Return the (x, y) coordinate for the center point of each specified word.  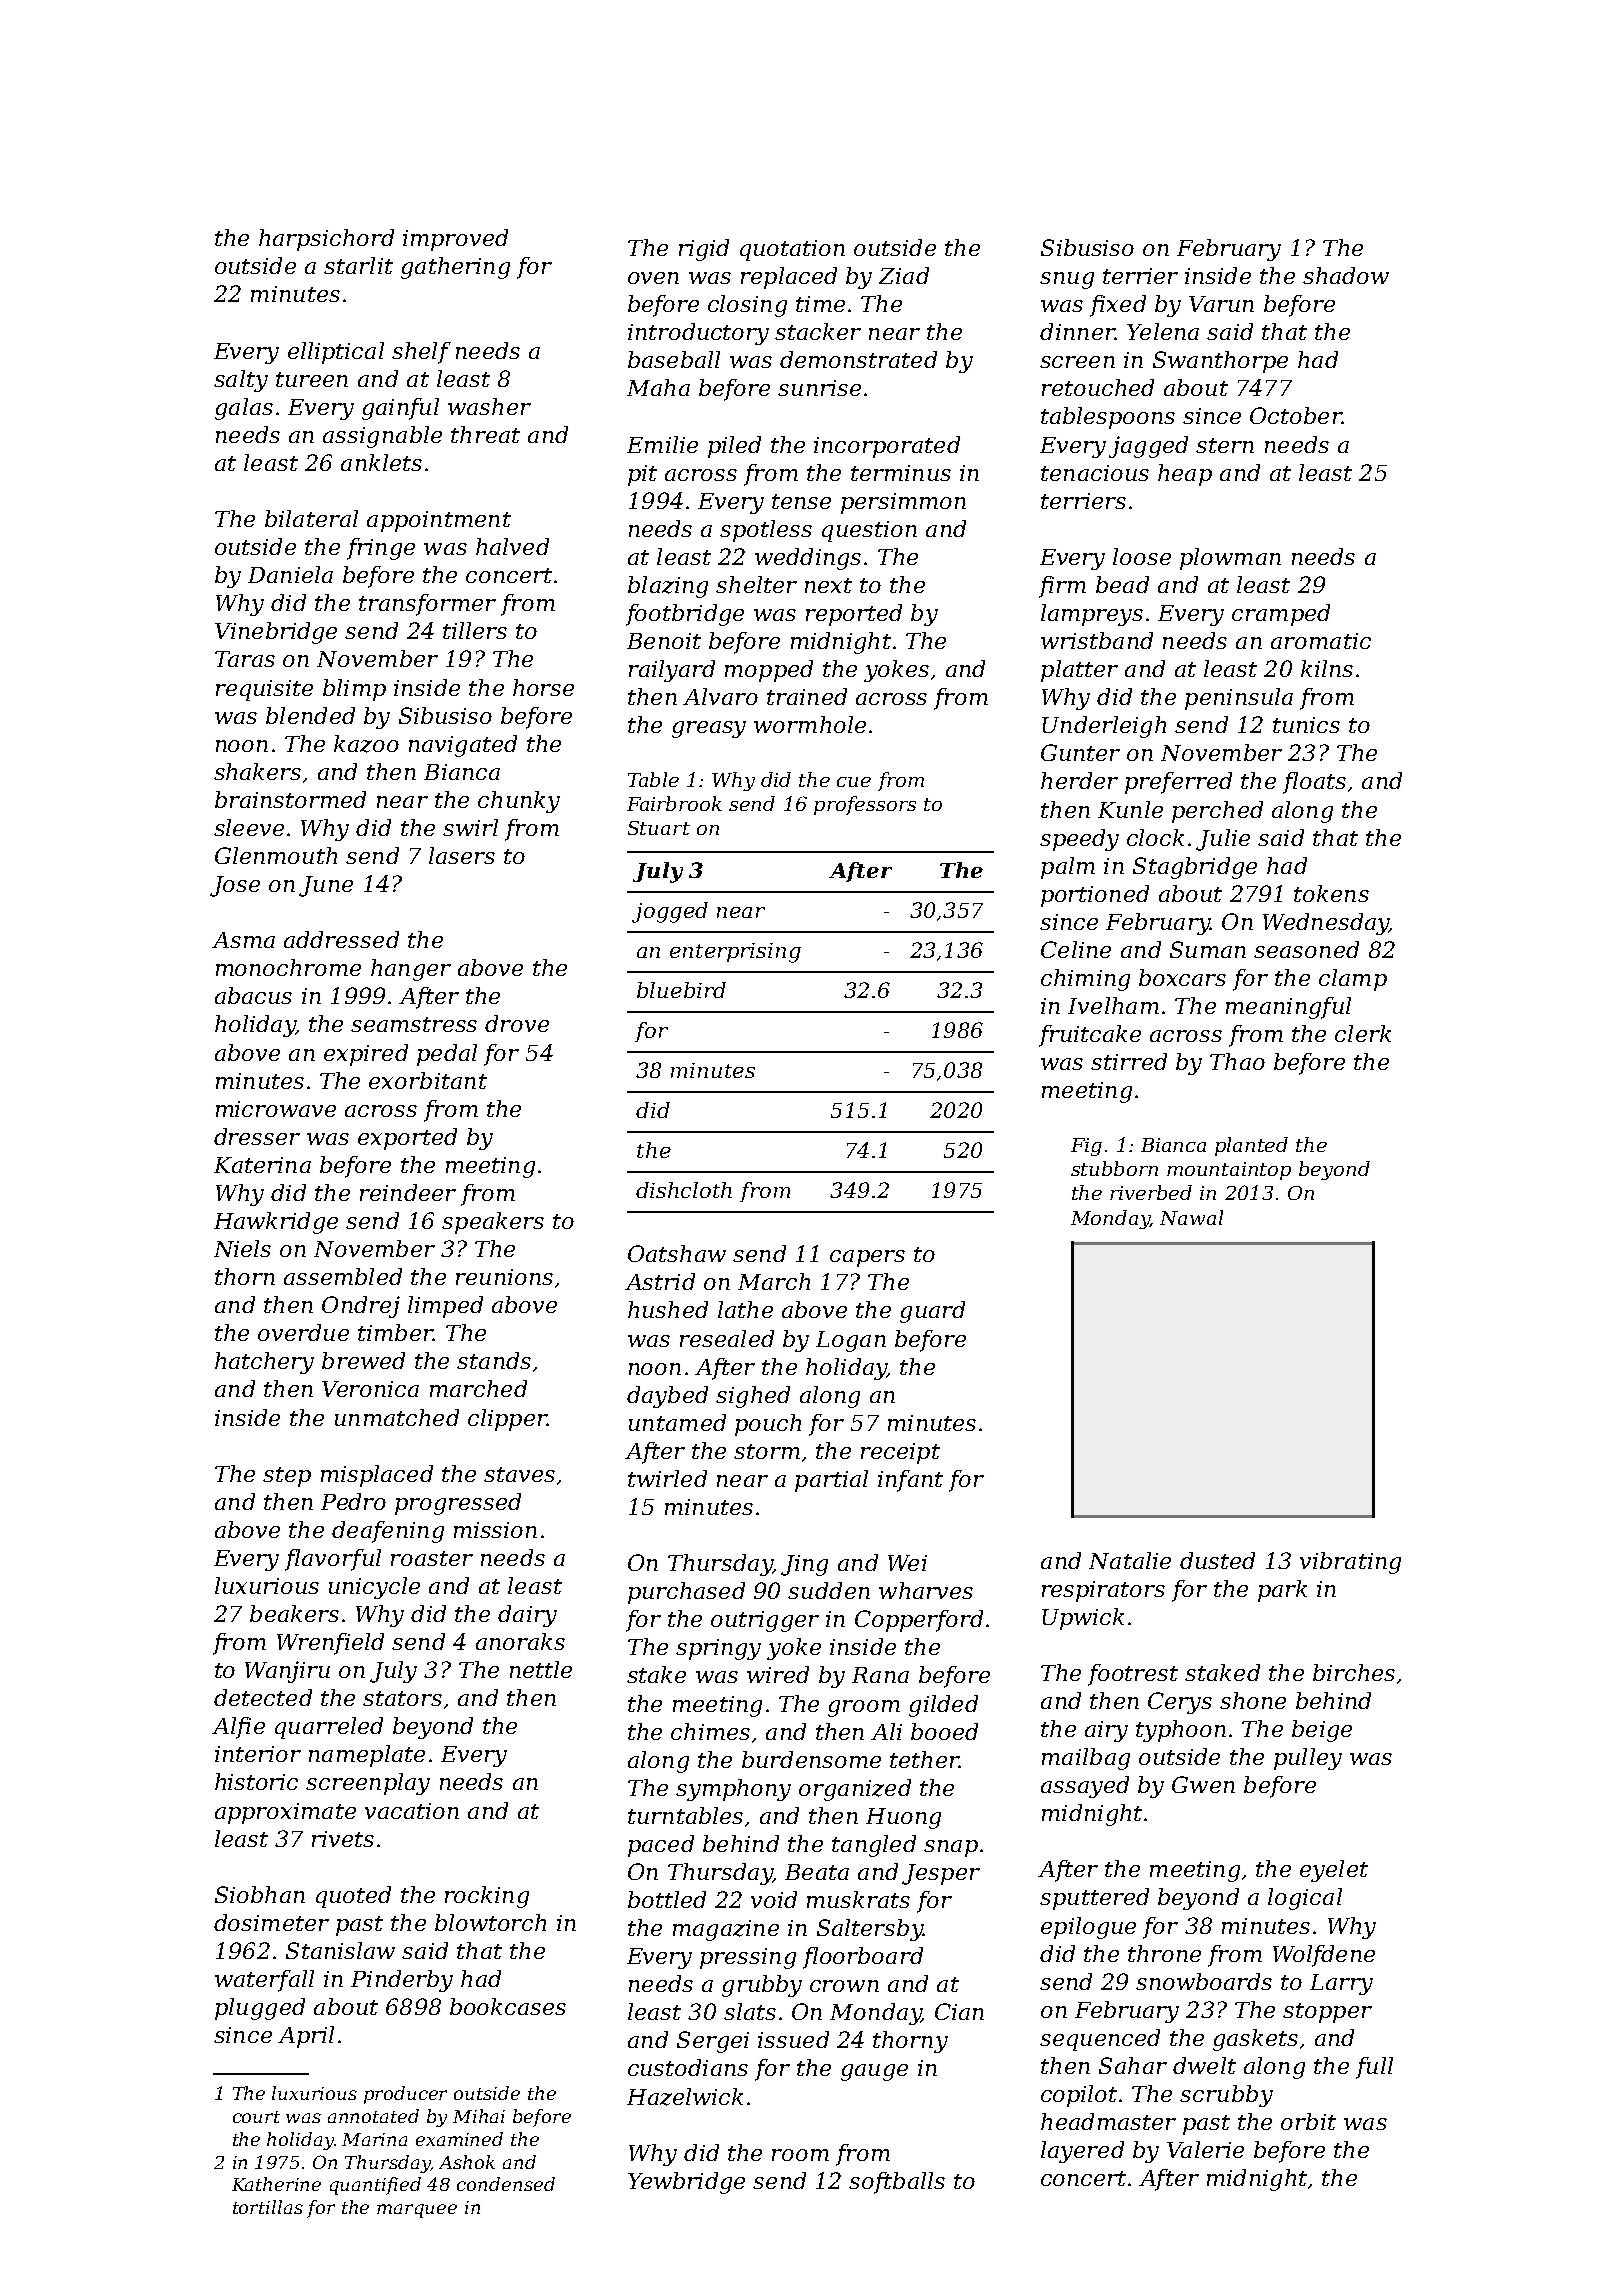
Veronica (370, 1389)
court (256, 2117)
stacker (818, 331)
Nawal (1191, 1217)
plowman (1230, 559)
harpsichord (326, 240)
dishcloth (684, 1190)
